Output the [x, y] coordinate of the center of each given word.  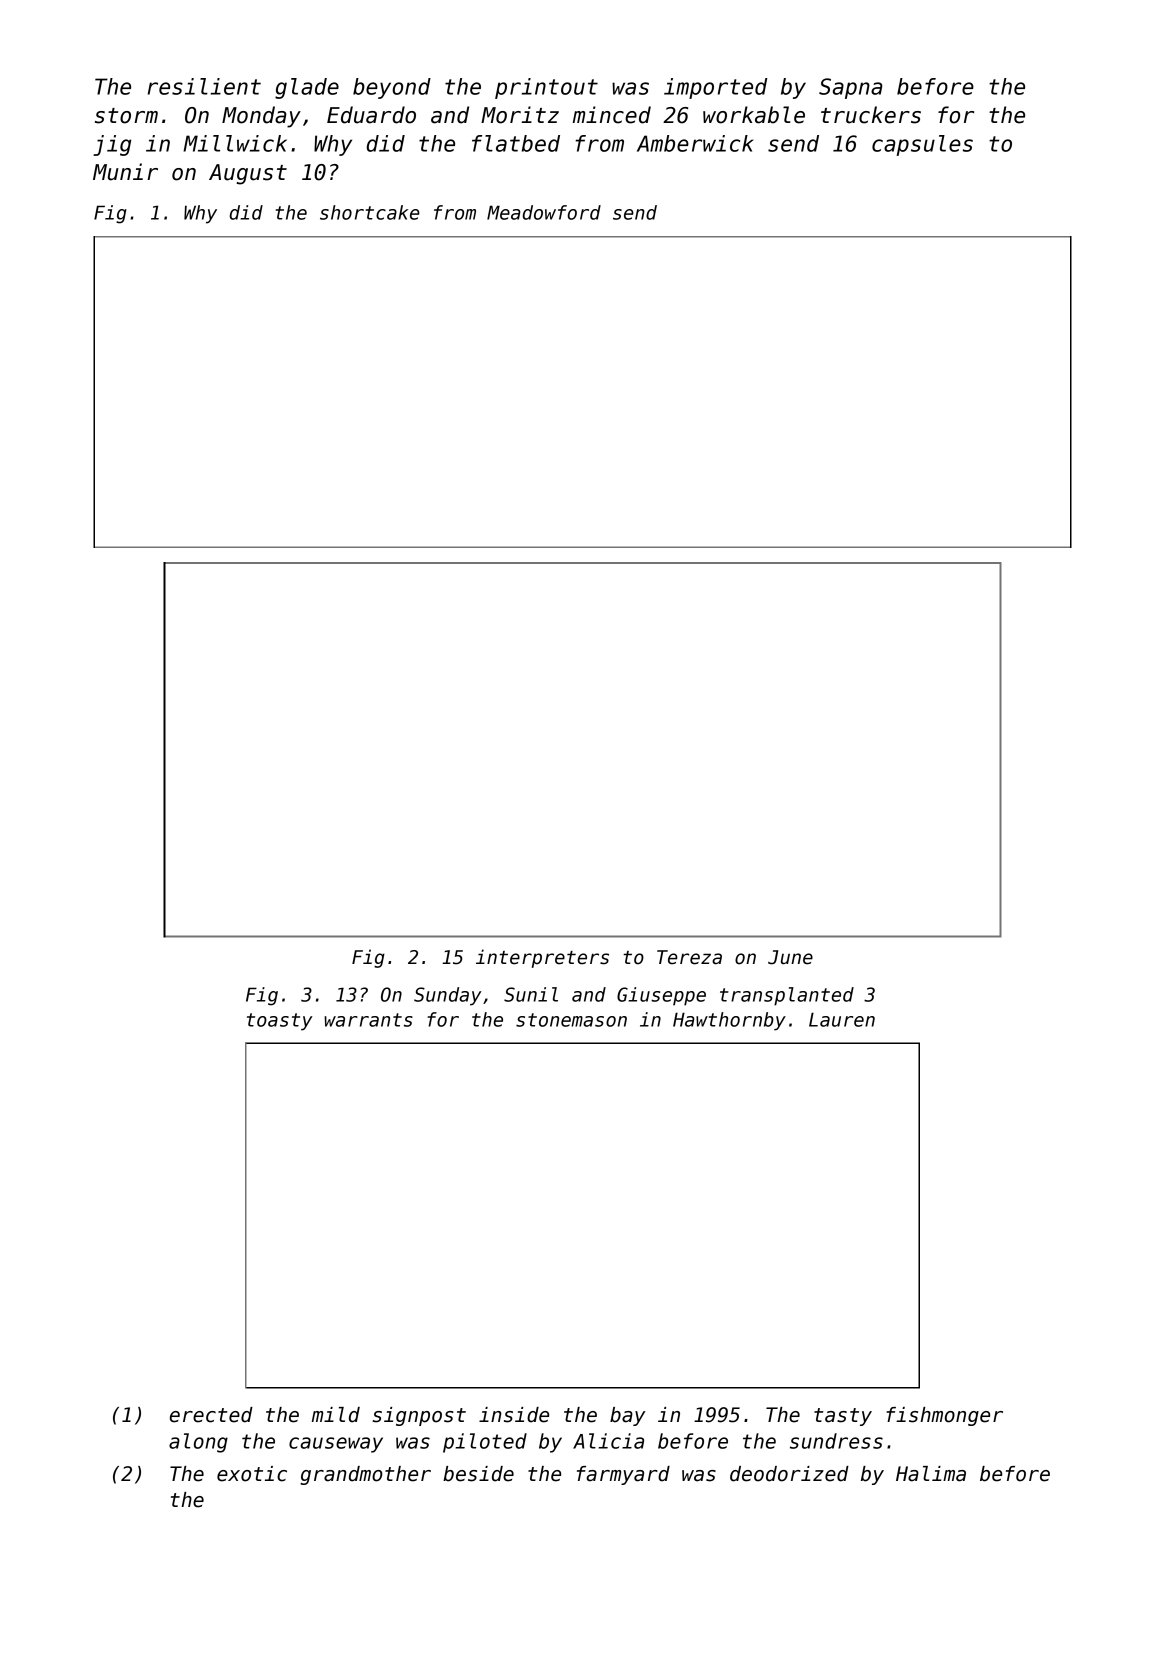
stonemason [571, 1020]
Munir [125, 172]
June [790, 957]
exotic [252, 1474]
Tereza [689, 957]
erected [211, 1415]
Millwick [235, 143]
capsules [922, 145]
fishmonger [944, 1416]
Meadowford [544, 212]
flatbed [516, 143]
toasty [280, 1022]
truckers [871, 115]
